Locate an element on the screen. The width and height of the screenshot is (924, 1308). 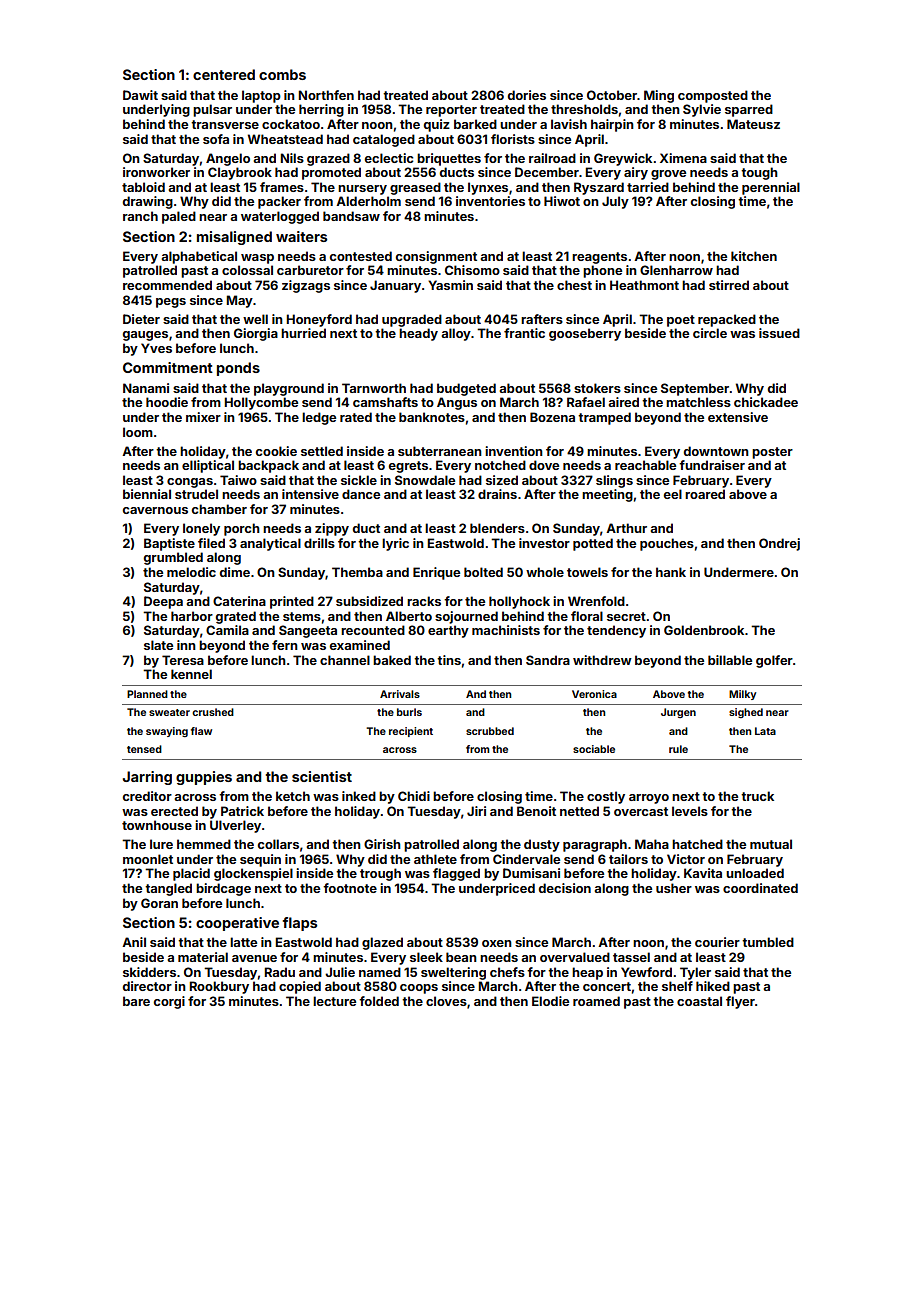
frames is located at coordinates (282, 187).
